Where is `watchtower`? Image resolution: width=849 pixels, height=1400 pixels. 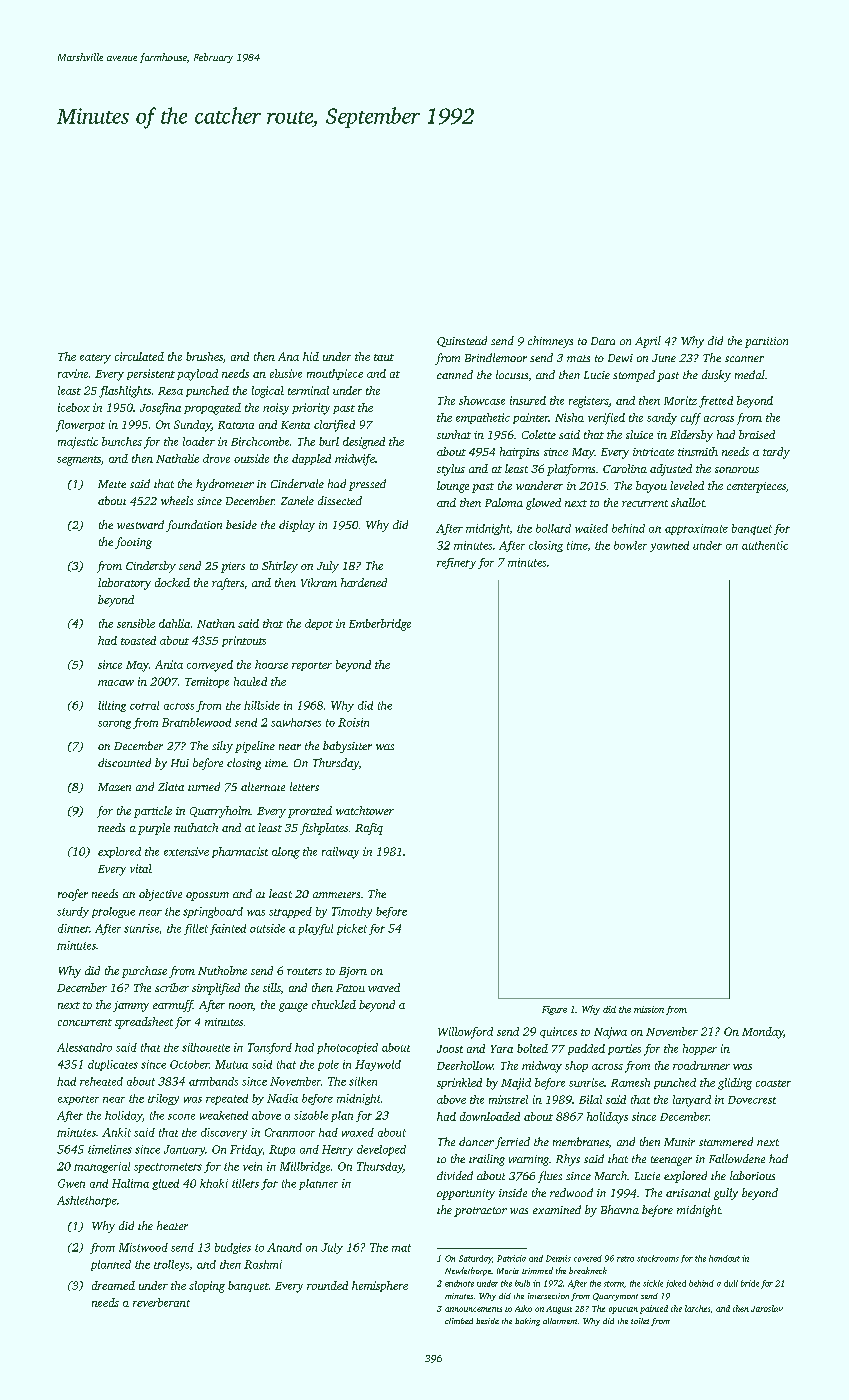 watchtower is located at coordinates (365, 810).
